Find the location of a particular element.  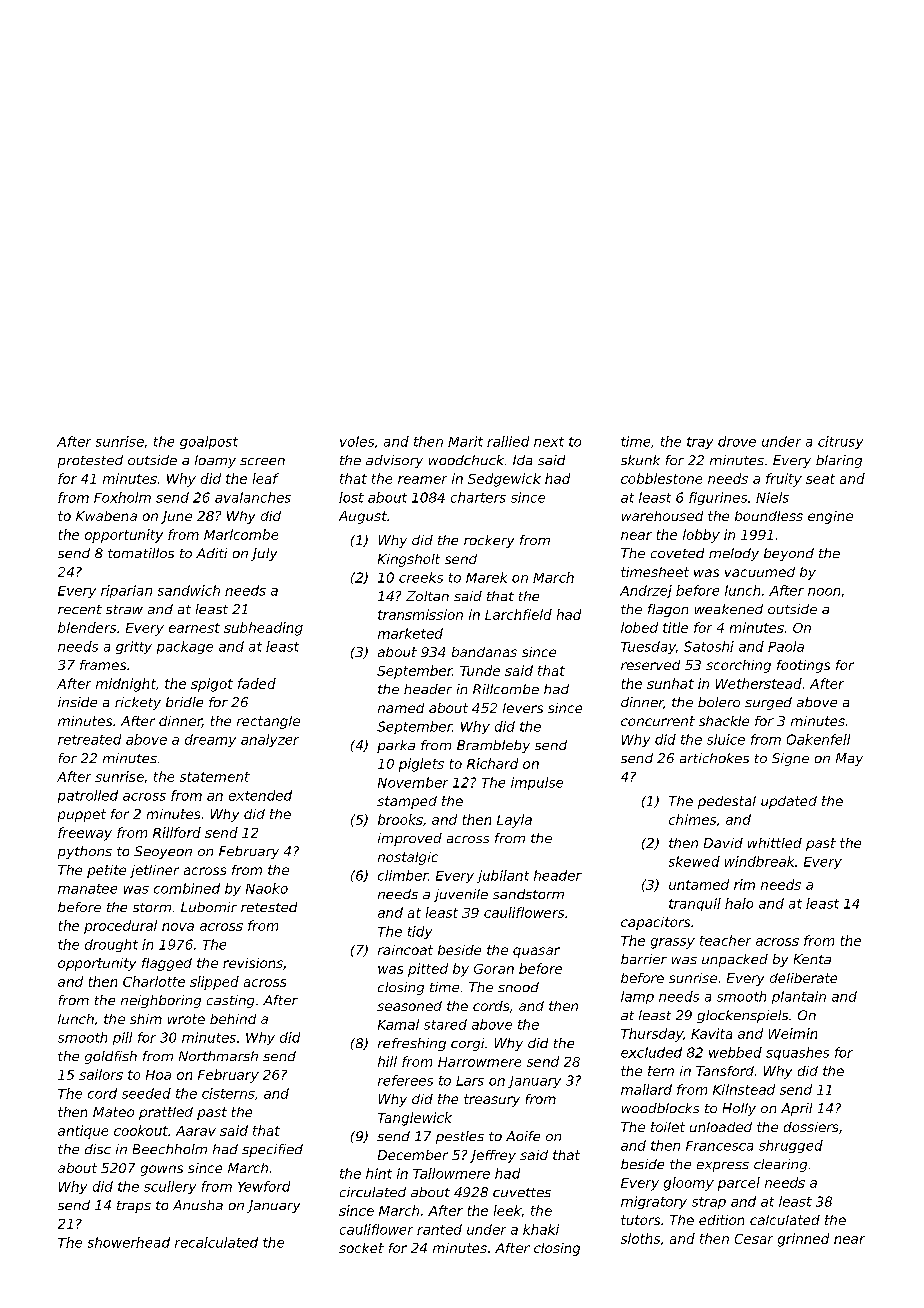

voles is located at coordinates (357, 441).
